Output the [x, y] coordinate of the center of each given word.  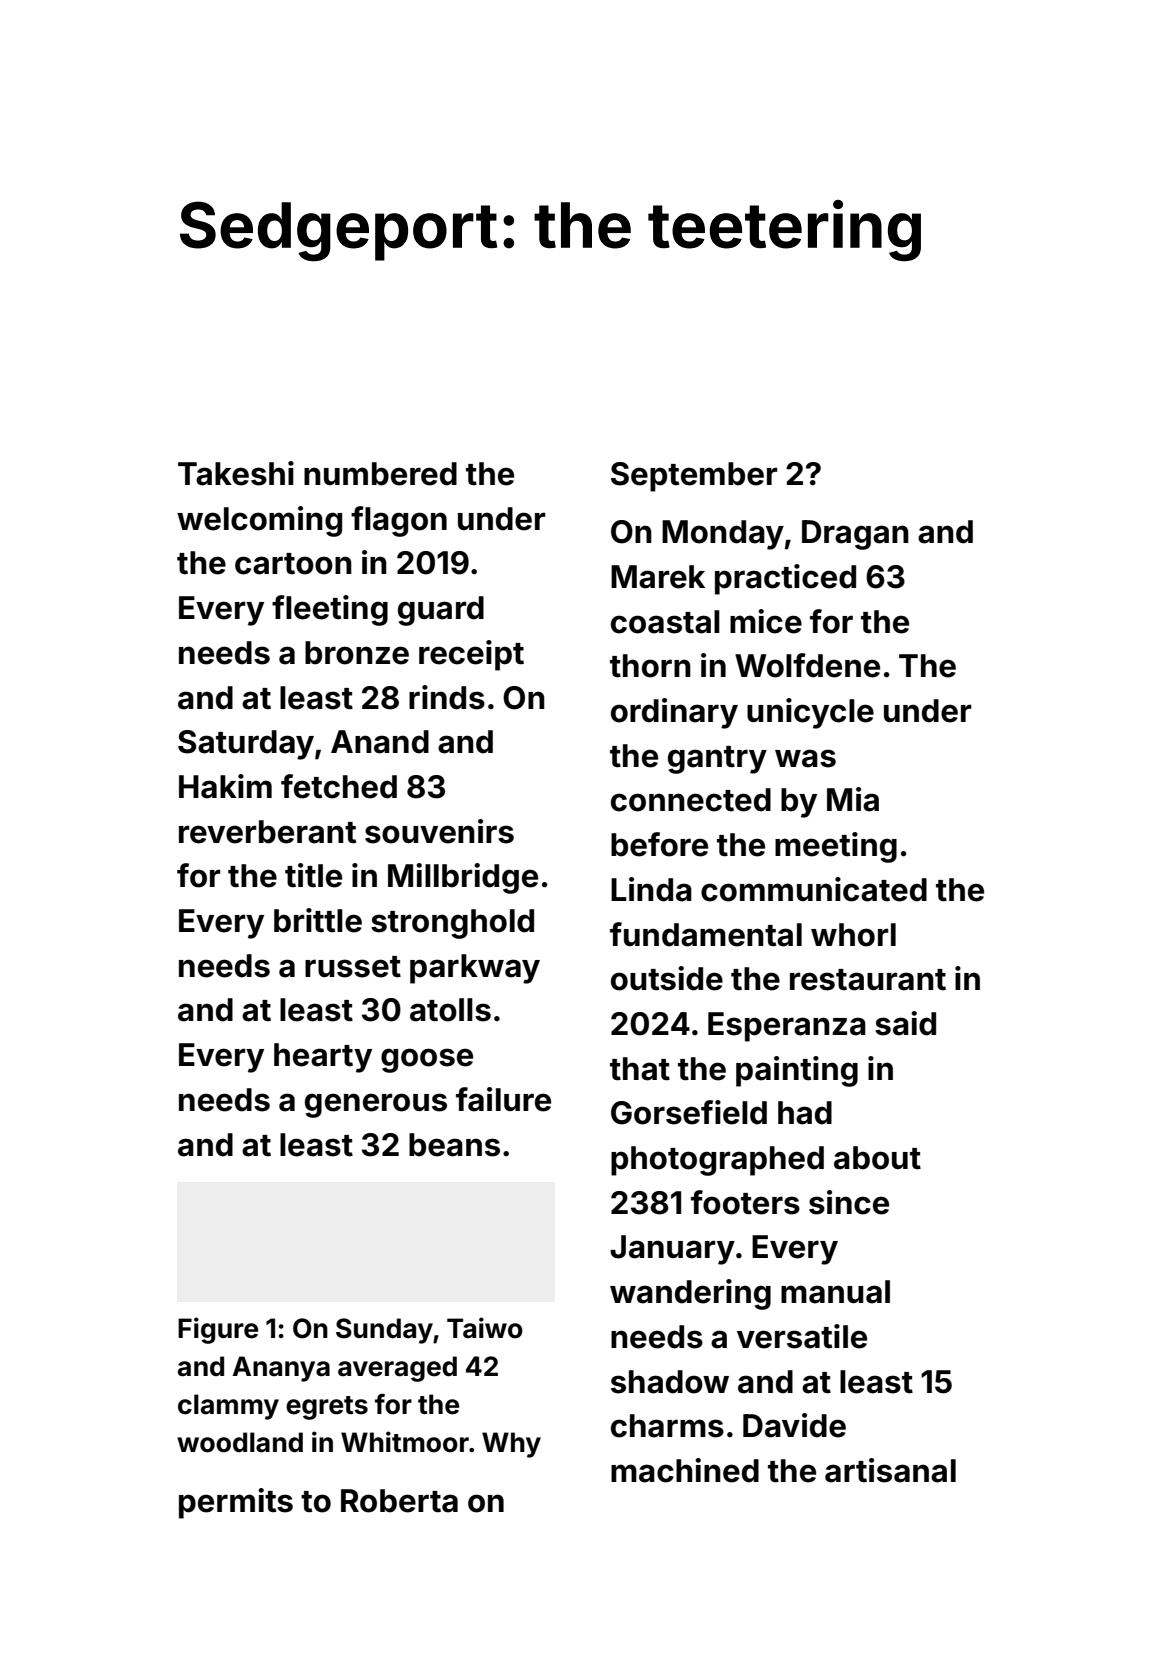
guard [441, 611]
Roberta [399, 1501]
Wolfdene [807, 665]
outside [667, 978]
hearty [323, 1058]
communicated [814, 889]
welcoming [259, 521]
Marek [658, 577]
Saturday [246, 745]
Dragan [855, 535]
